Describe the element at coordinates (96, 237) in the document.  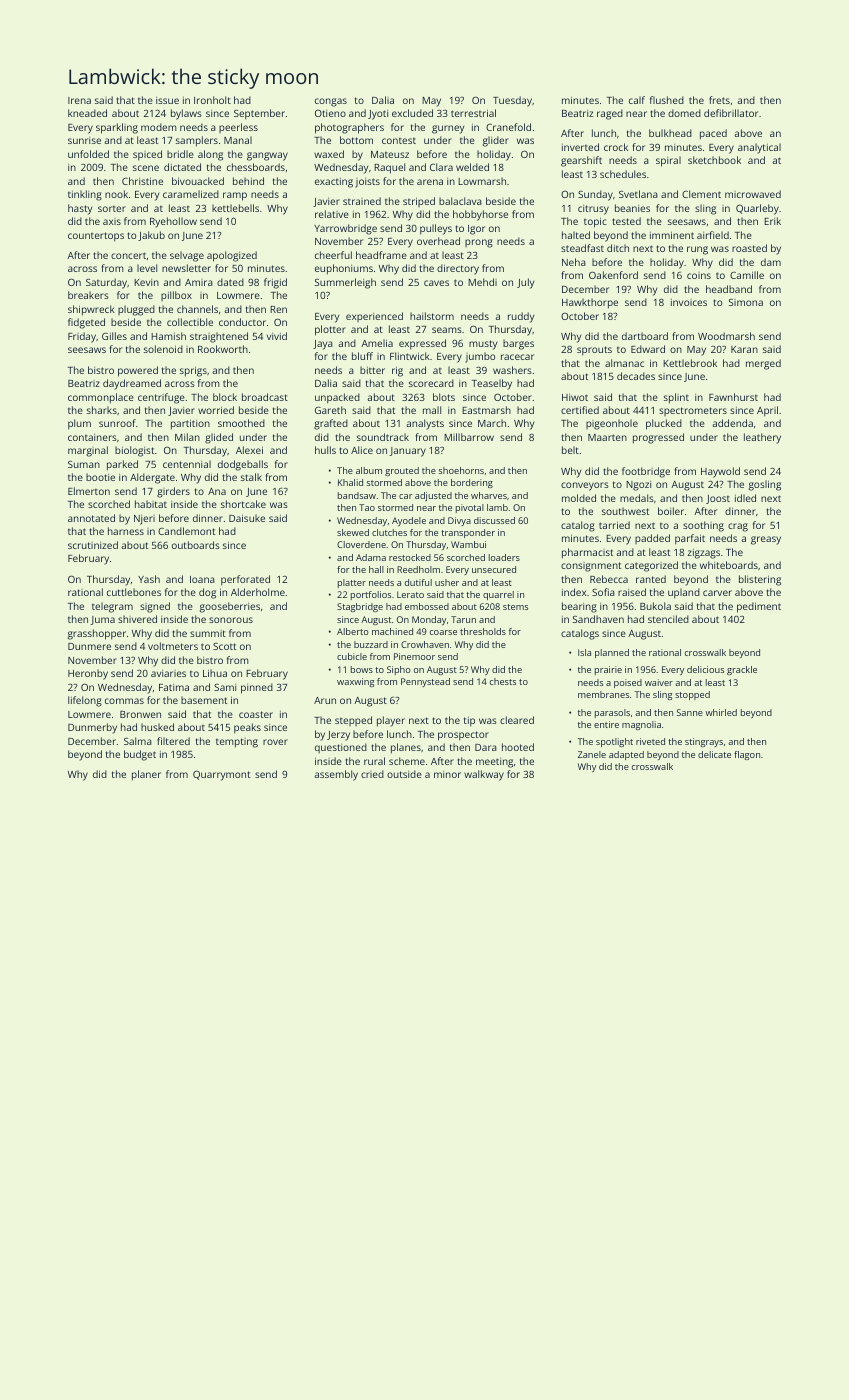
I see `countertops` at that location.
